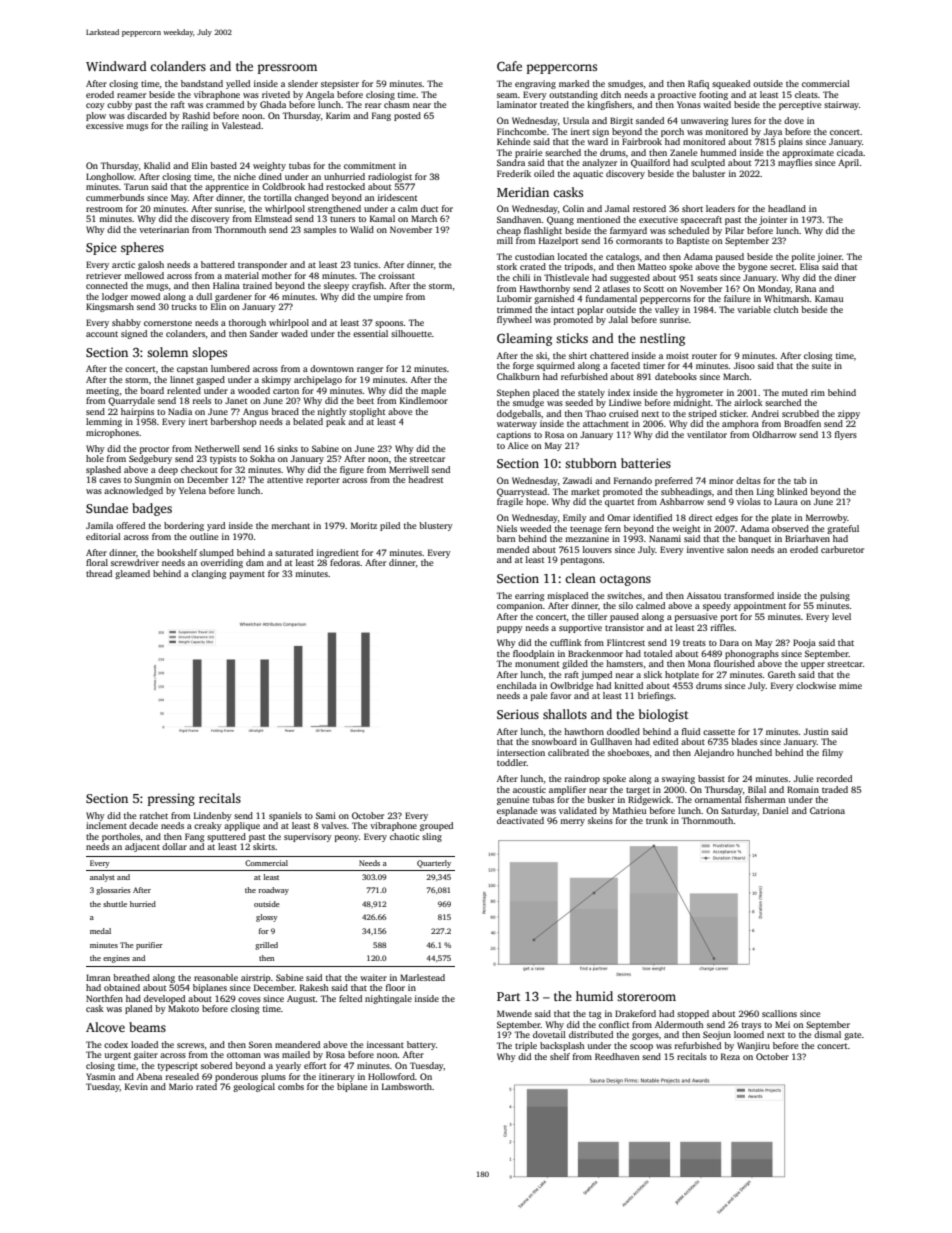 This screenshot has height=1233, width=952. Describe the element at coordinates (843, 529) in the screenshot. I see `grateful` at that location.
